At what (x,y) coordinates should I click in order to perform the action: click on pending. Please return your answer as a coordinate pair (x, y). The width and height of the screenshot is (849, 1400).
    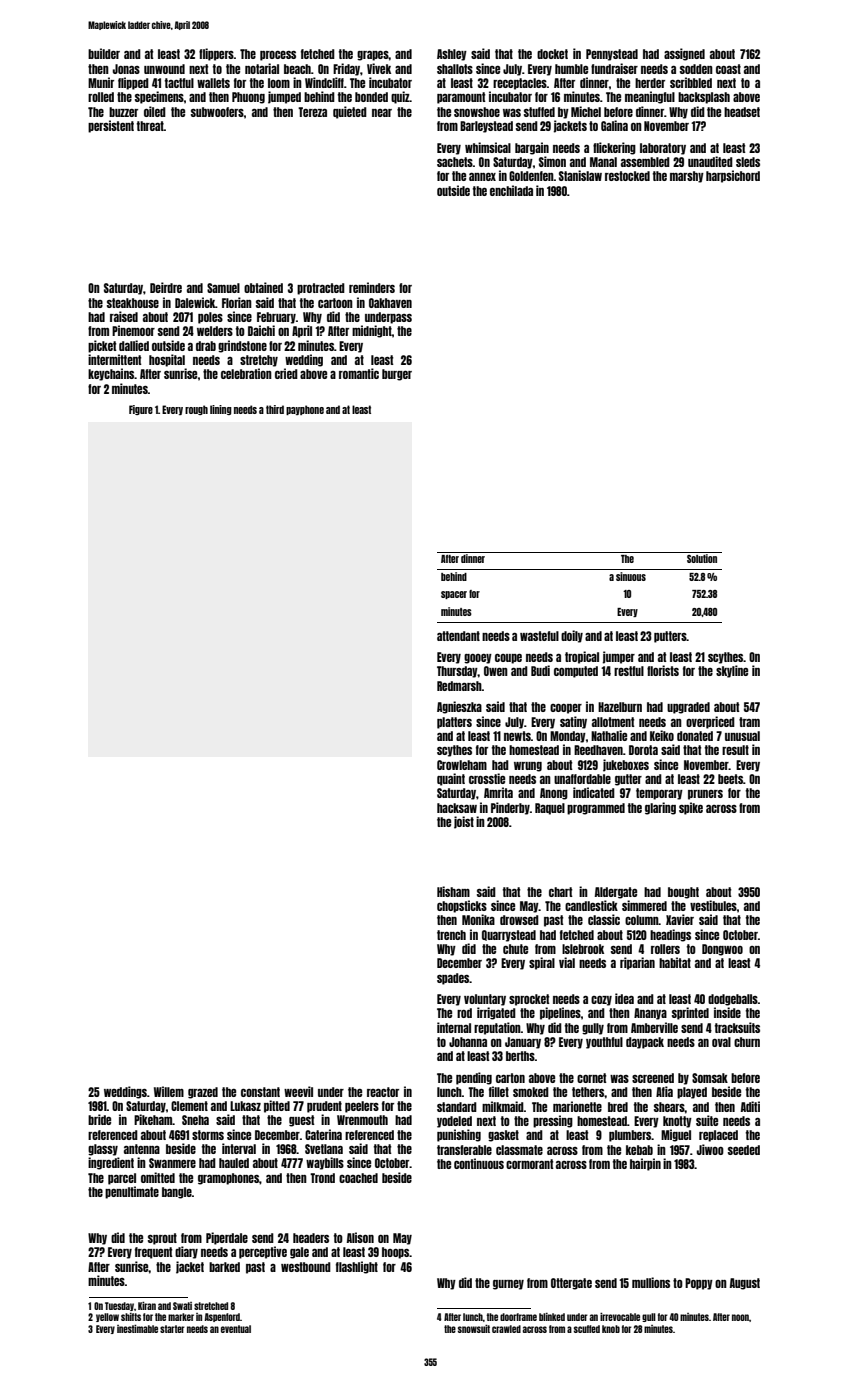
    Looking at the image, I should click on (474, 1078).
